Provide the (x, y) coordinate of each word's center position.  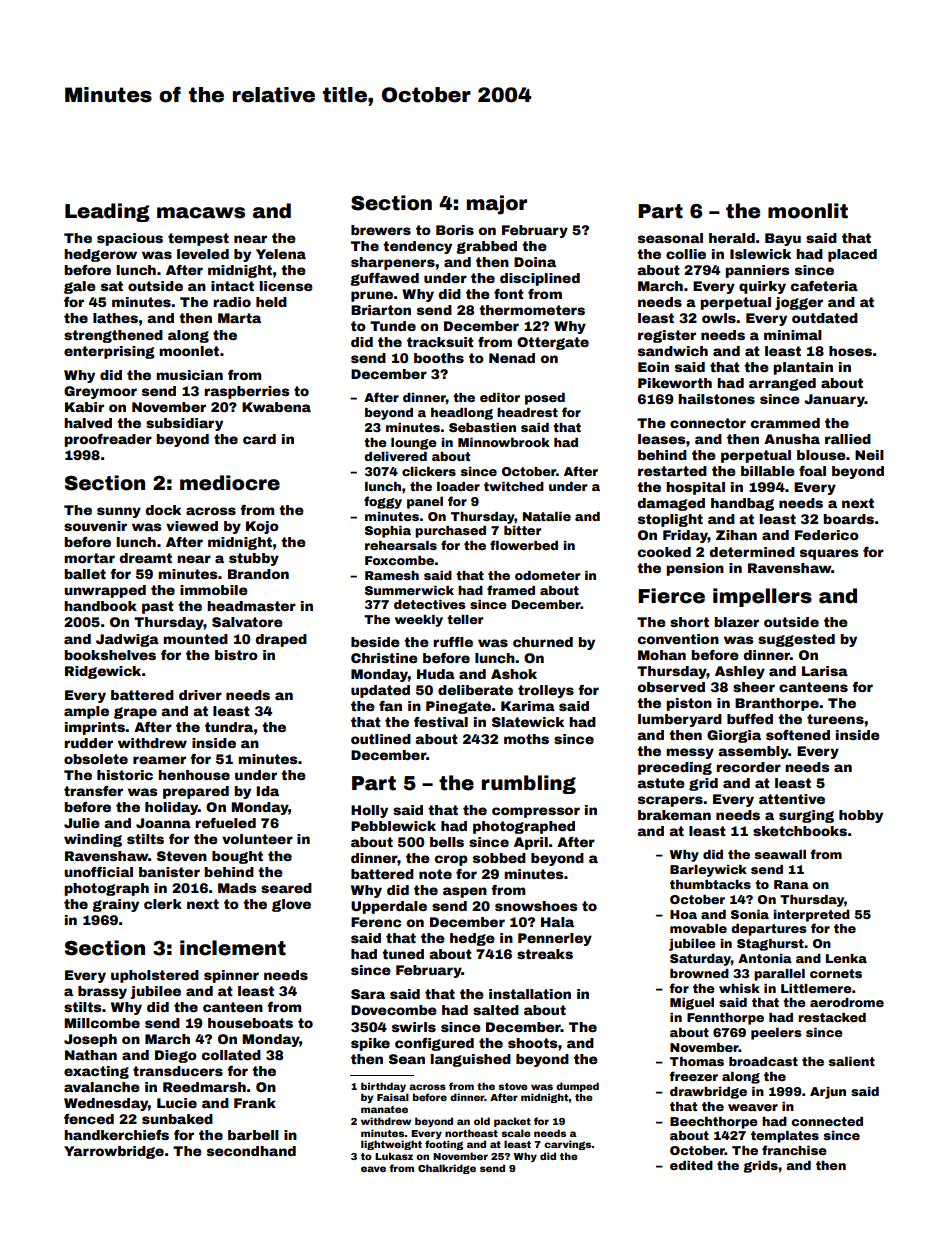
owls (719, 318)
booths (439, 358)
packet (512, 1122)
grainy (115, 905)
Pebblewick (393, 826)
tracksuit (440, 342)
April (531, 843)
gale (80, 287)
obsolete (96, 759)
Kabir (84, 407)
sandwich (673, 351)
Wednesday (106, 1104)
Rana (791, 884)
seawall (780, 854)
